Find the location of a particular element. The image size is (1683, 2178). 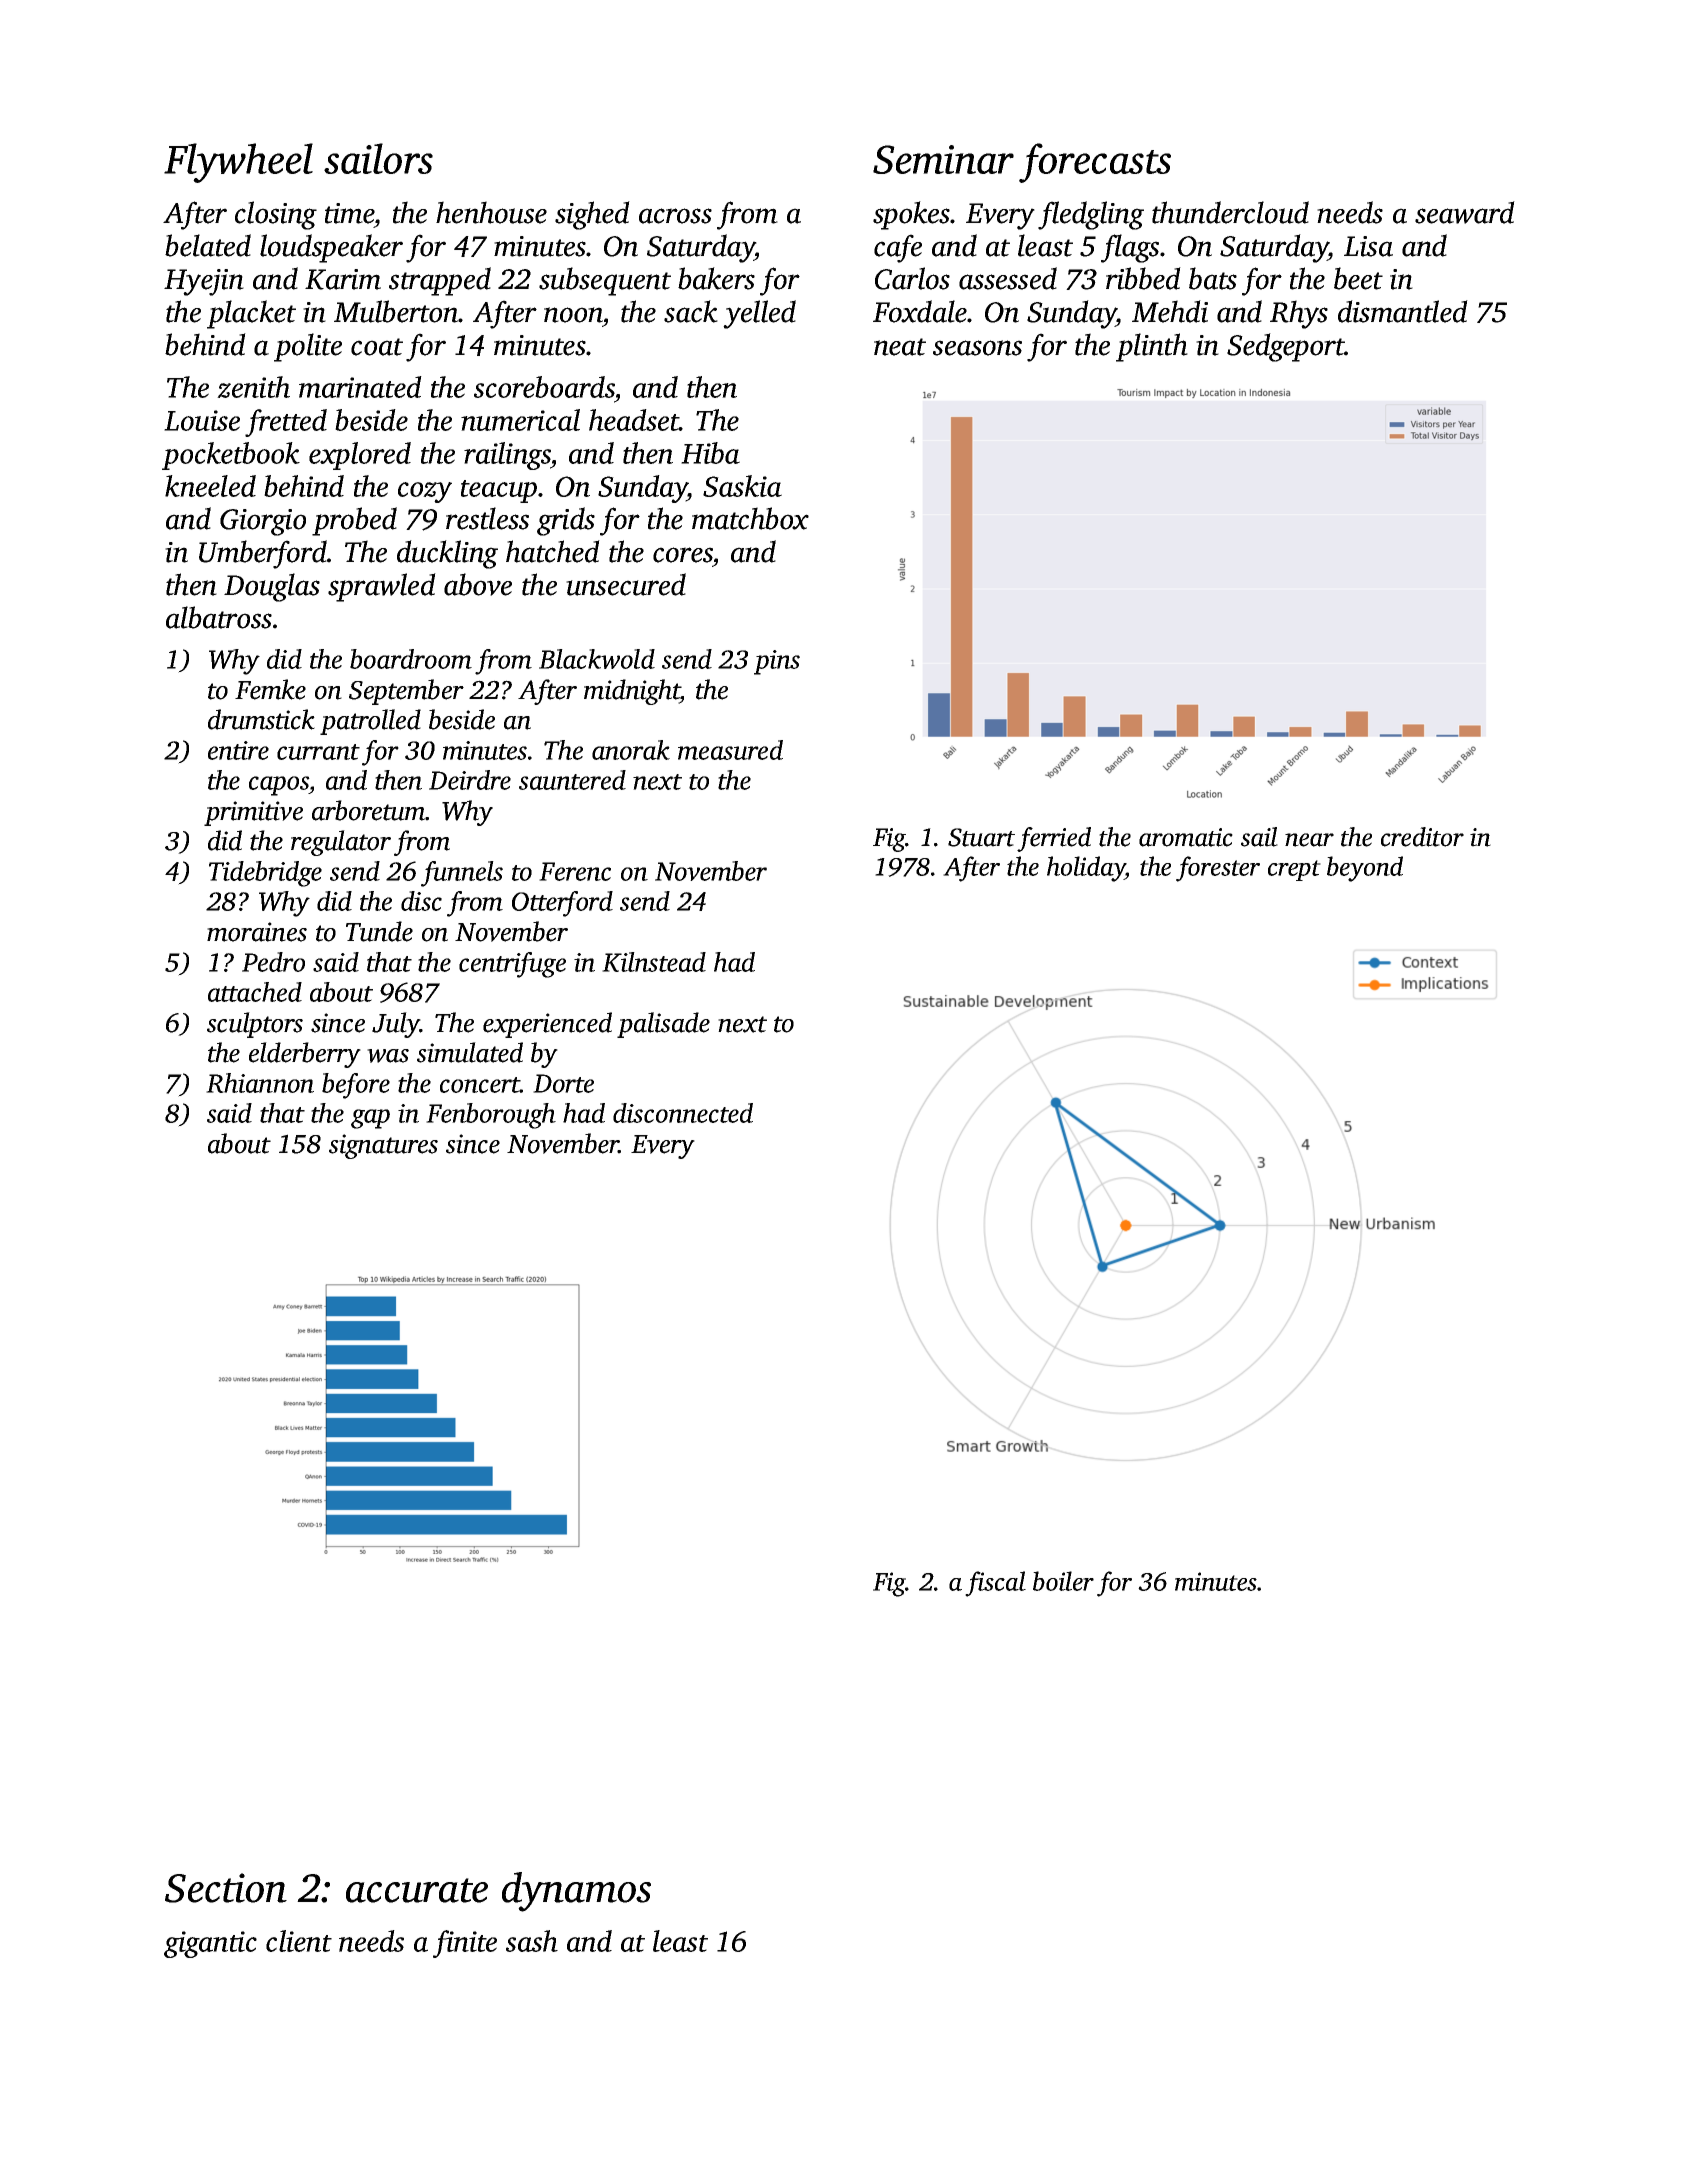

ferried is located at coordinates (1054, 839).
